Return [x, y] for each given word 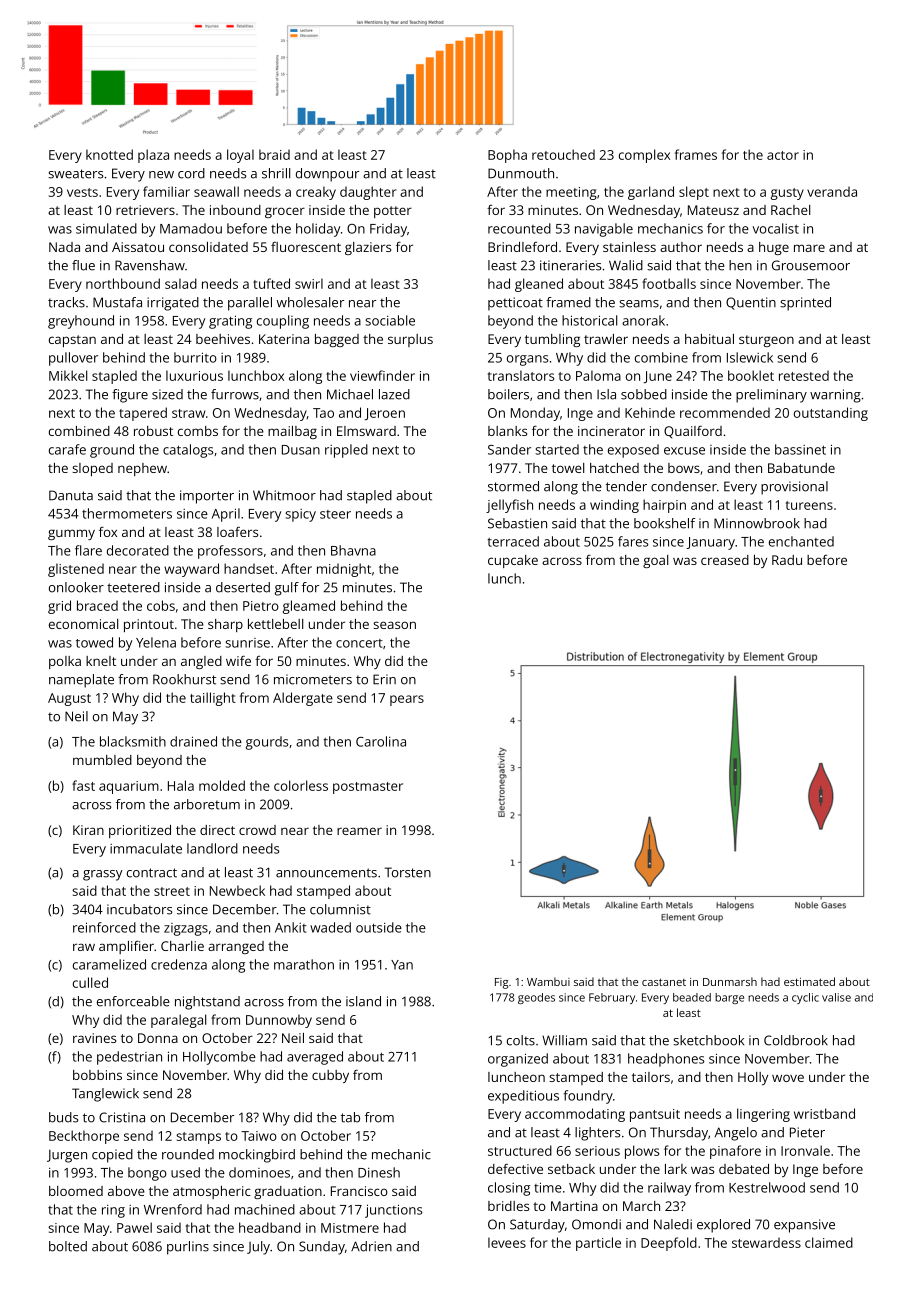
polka [65, 662]
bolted [68, 1246]
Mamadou [191, 228]
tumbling [552, 340]
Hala [181, 785]
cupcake [513, 561]
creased [725, 560]
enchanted [801, 541]
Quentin [751, 303]
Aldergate [303, 699]
